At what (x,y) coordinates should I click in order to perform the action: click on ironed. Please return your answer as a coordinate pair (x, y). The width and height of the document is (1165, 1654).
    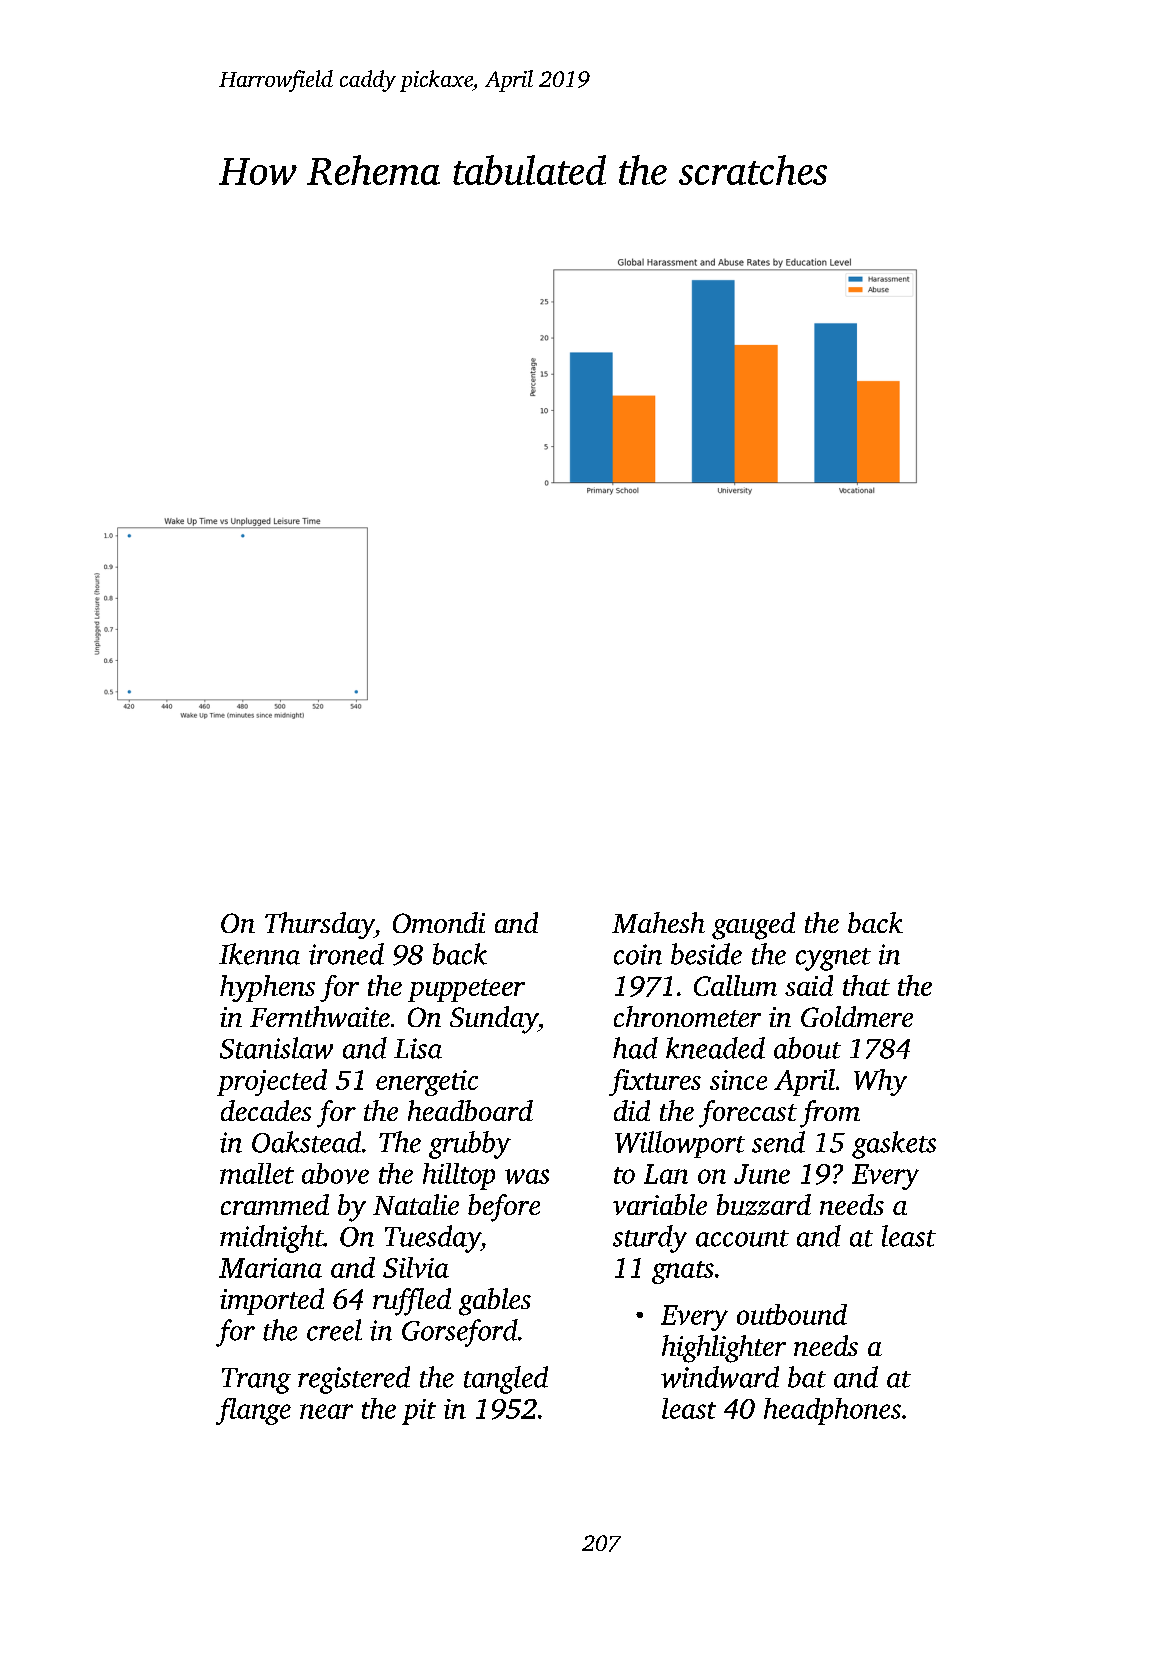
    Looking at the image, I should click on (346, 954).
